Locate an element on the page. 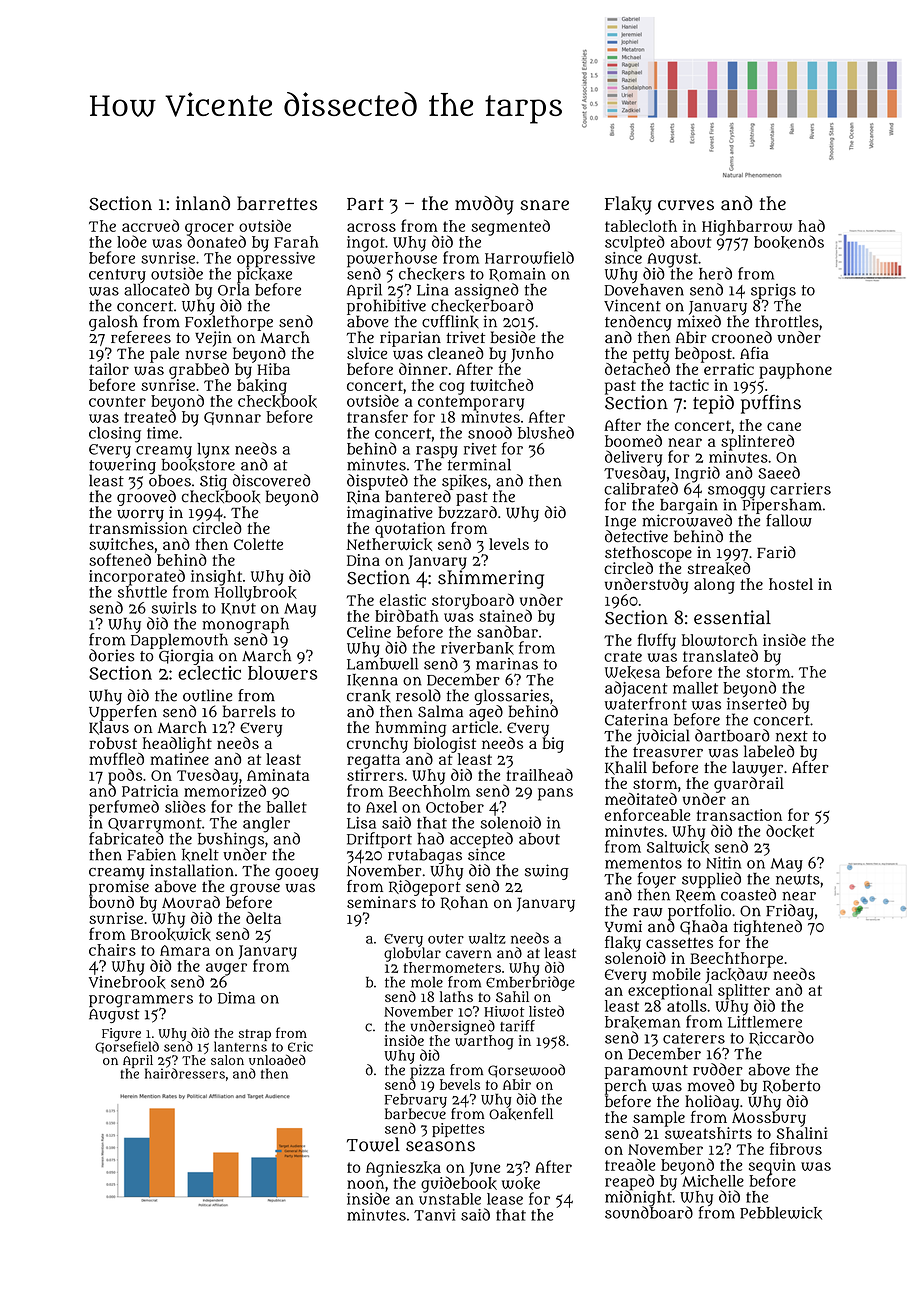  Tanvi is located at coordinates (435, 1215).
